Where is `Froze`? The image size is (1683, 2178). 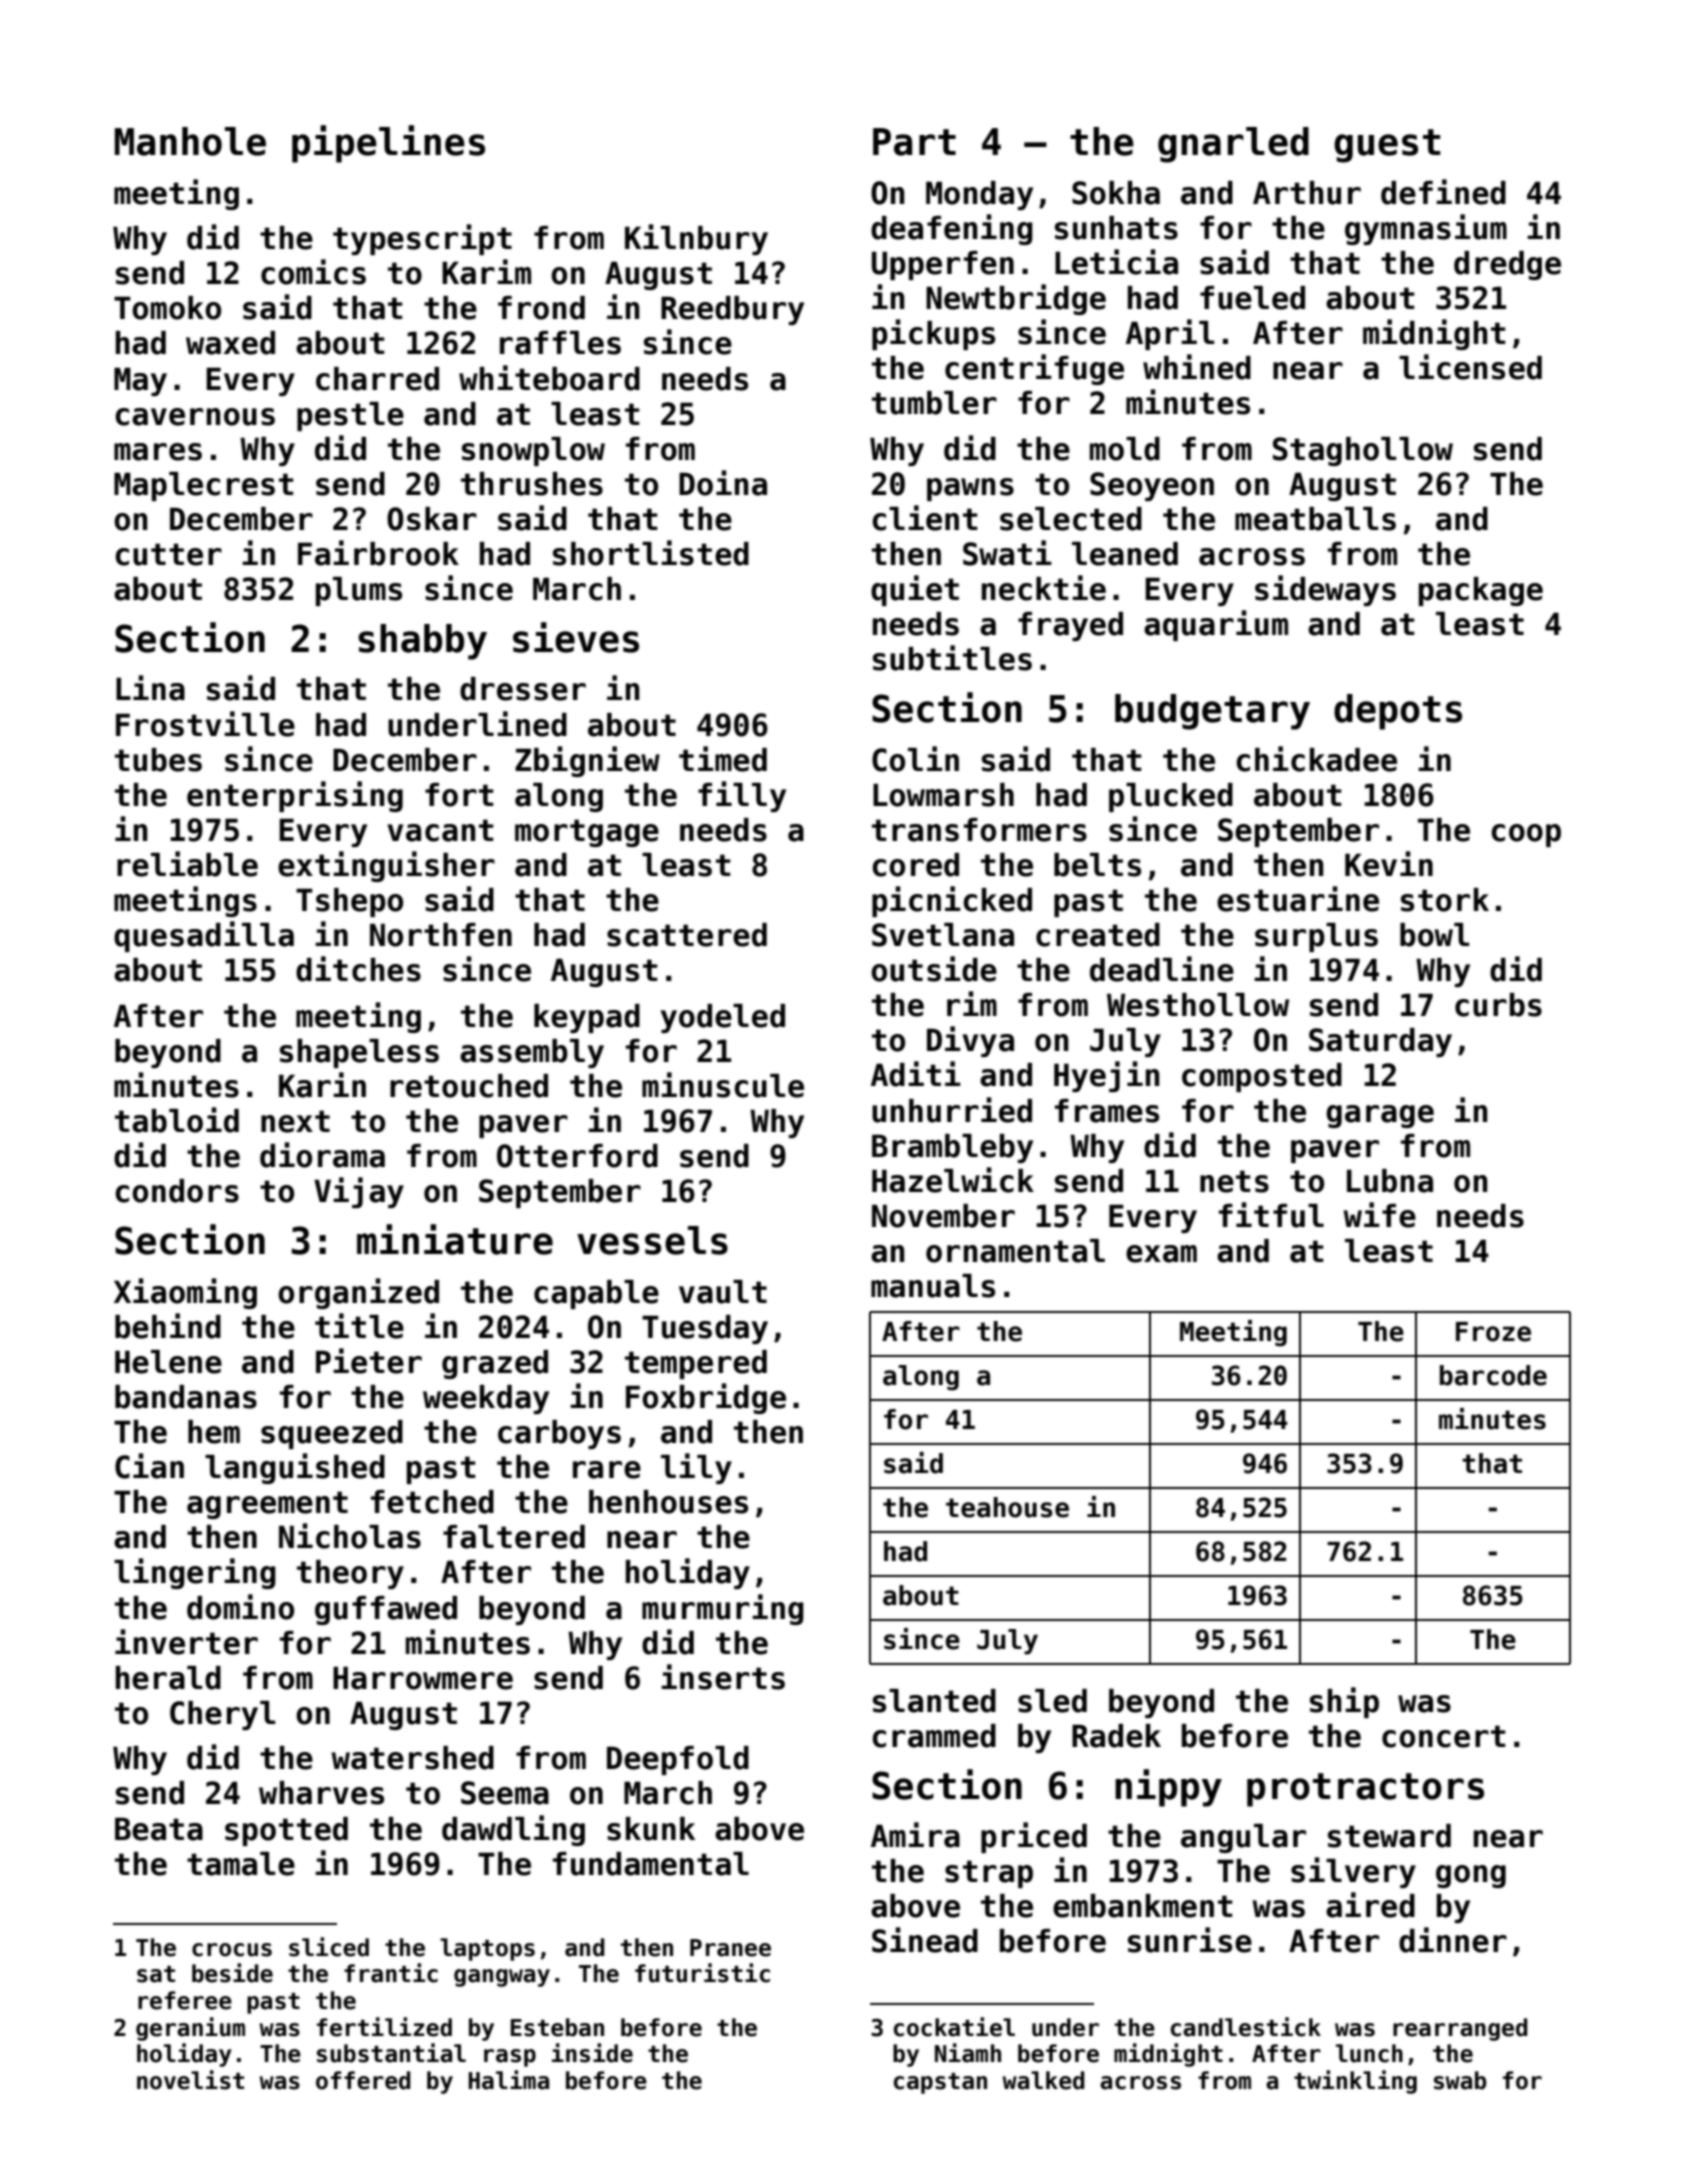 Froze is located at coordinates (1493, 1332).
